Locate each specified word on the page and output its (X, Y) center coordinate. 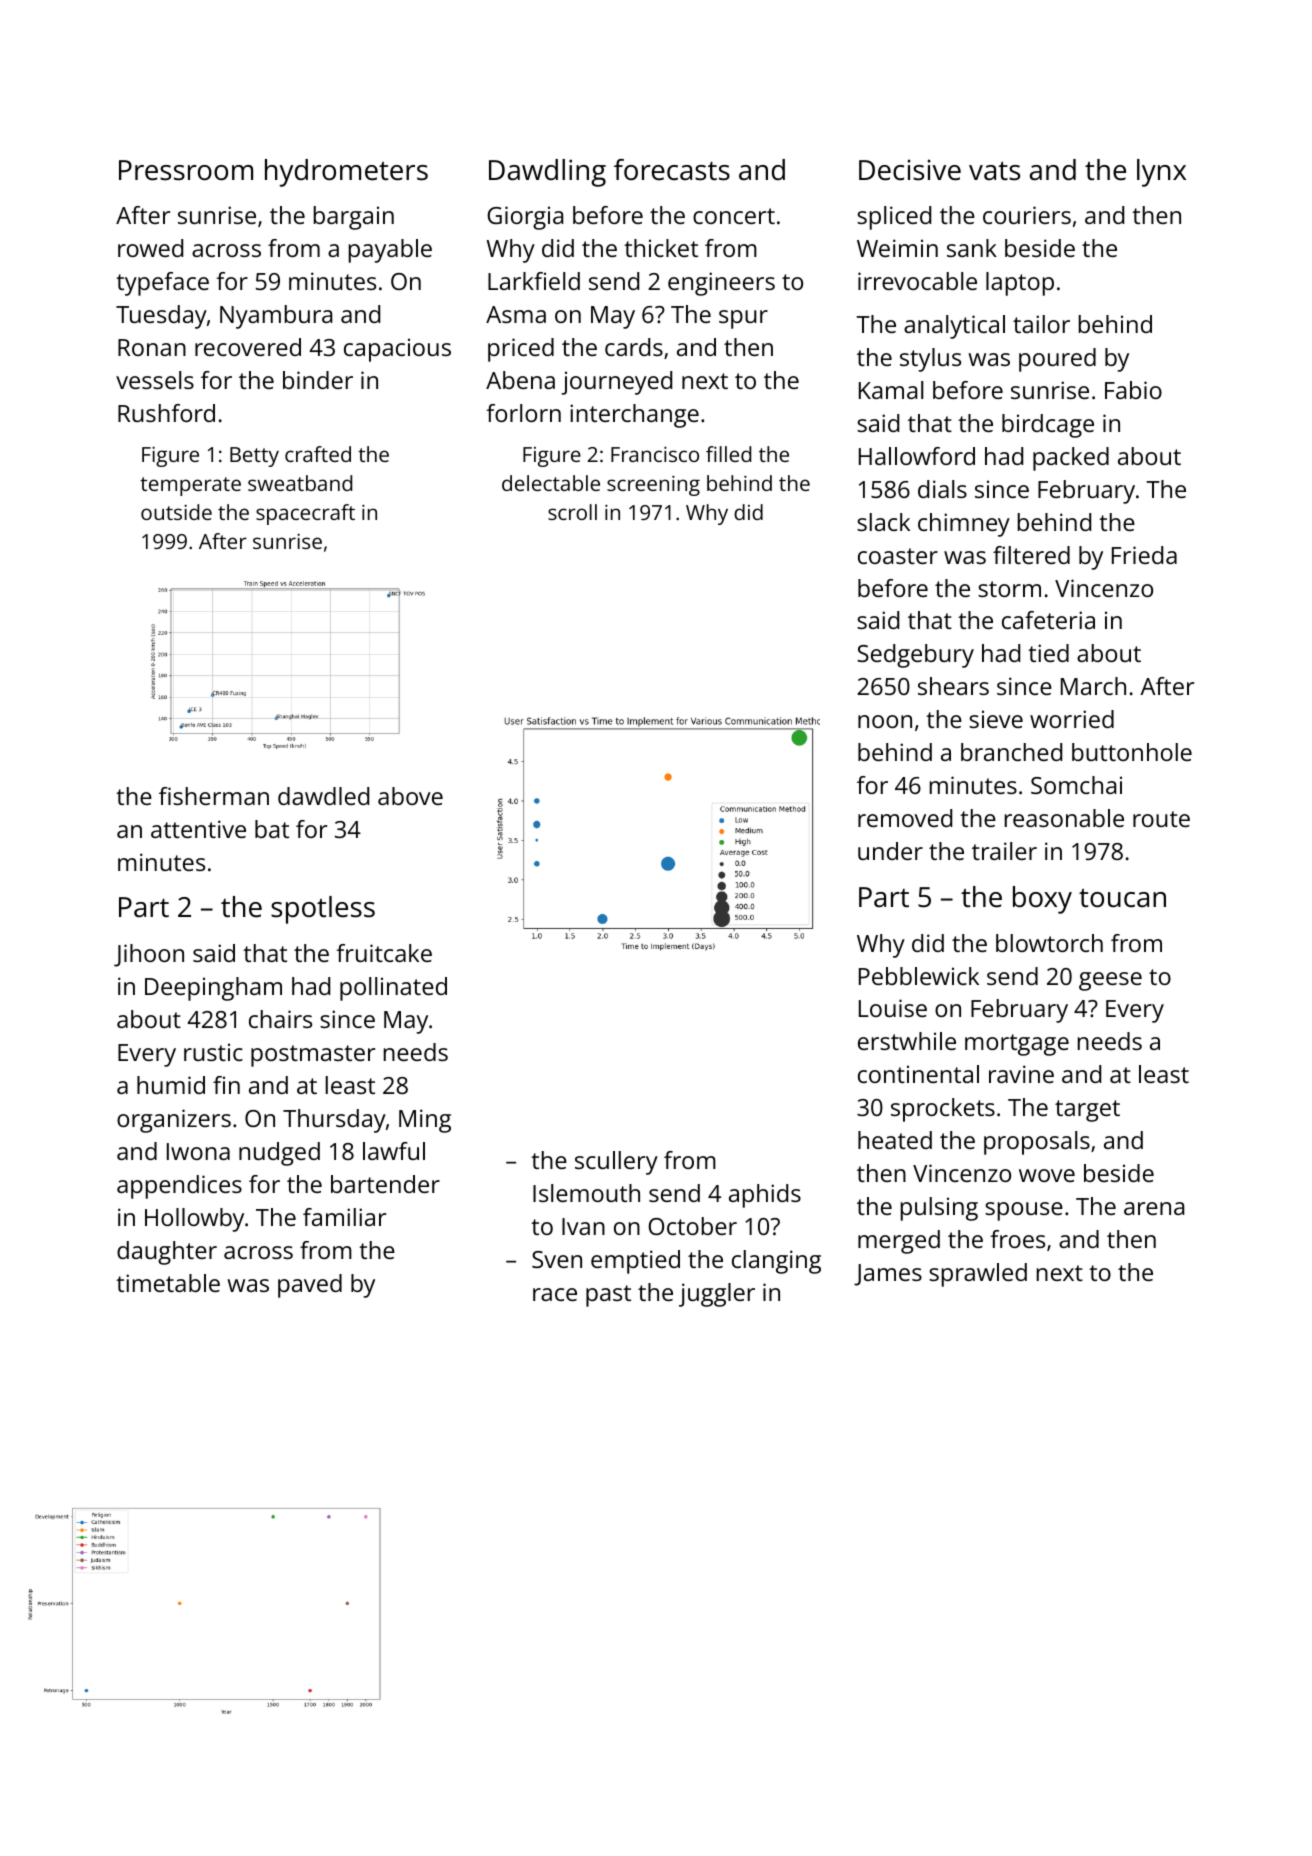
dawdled (323, 796)
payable (390, 251)
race (555, 1294)
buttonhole (1132, 752)
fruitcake (384, 953)
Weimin (897, 248)
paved (310, 1286)
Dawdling (547, 173)
